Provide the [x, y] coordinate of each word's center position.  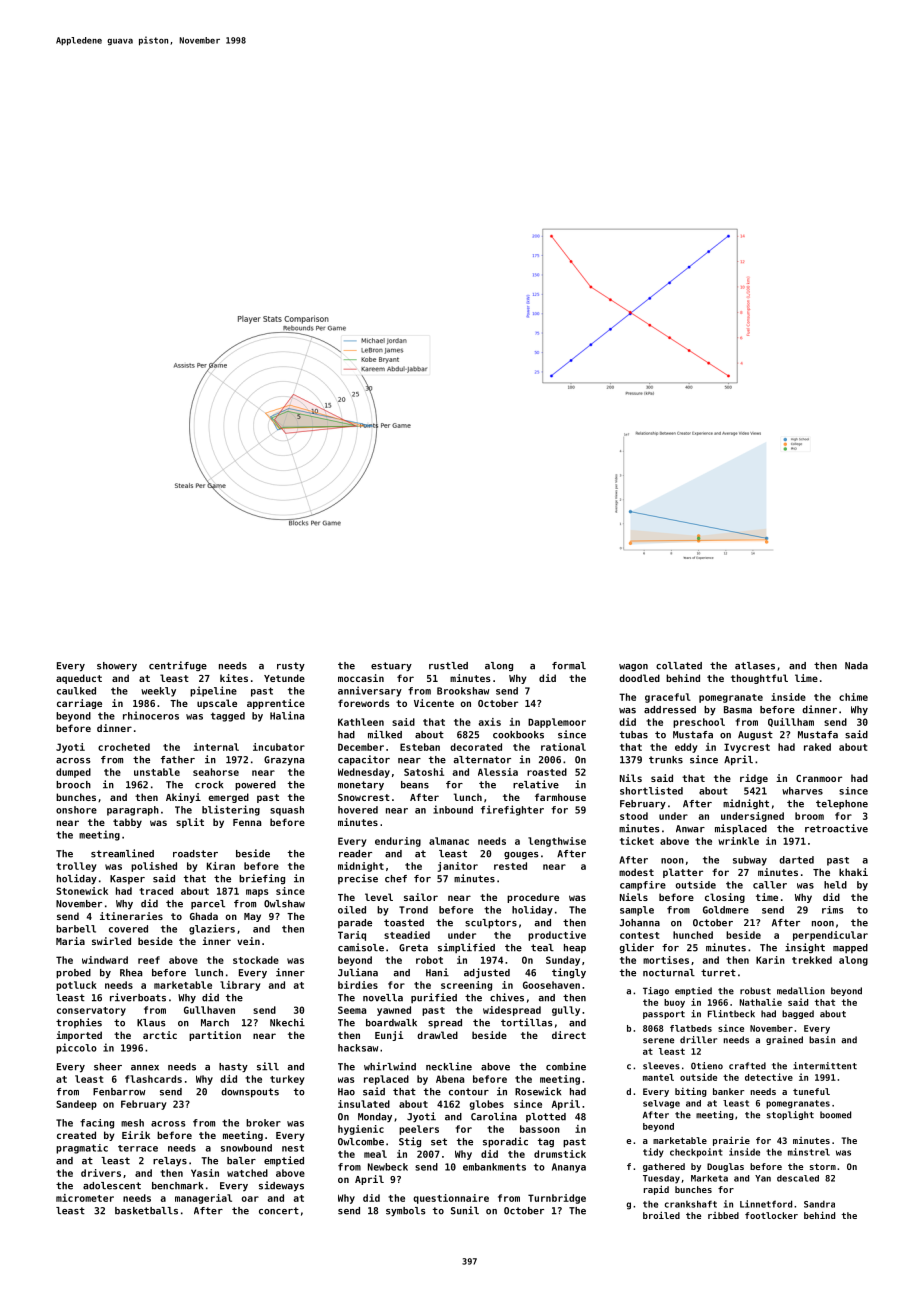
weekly [158, 692]
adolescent [112, 1186]
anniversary [370, 691]
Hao [346, 1092]
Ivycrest [747, 748]
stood [634, 816]
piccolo [76, 1048]
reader [355, 854]
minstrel [809, 1152]
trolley [76, 867]
